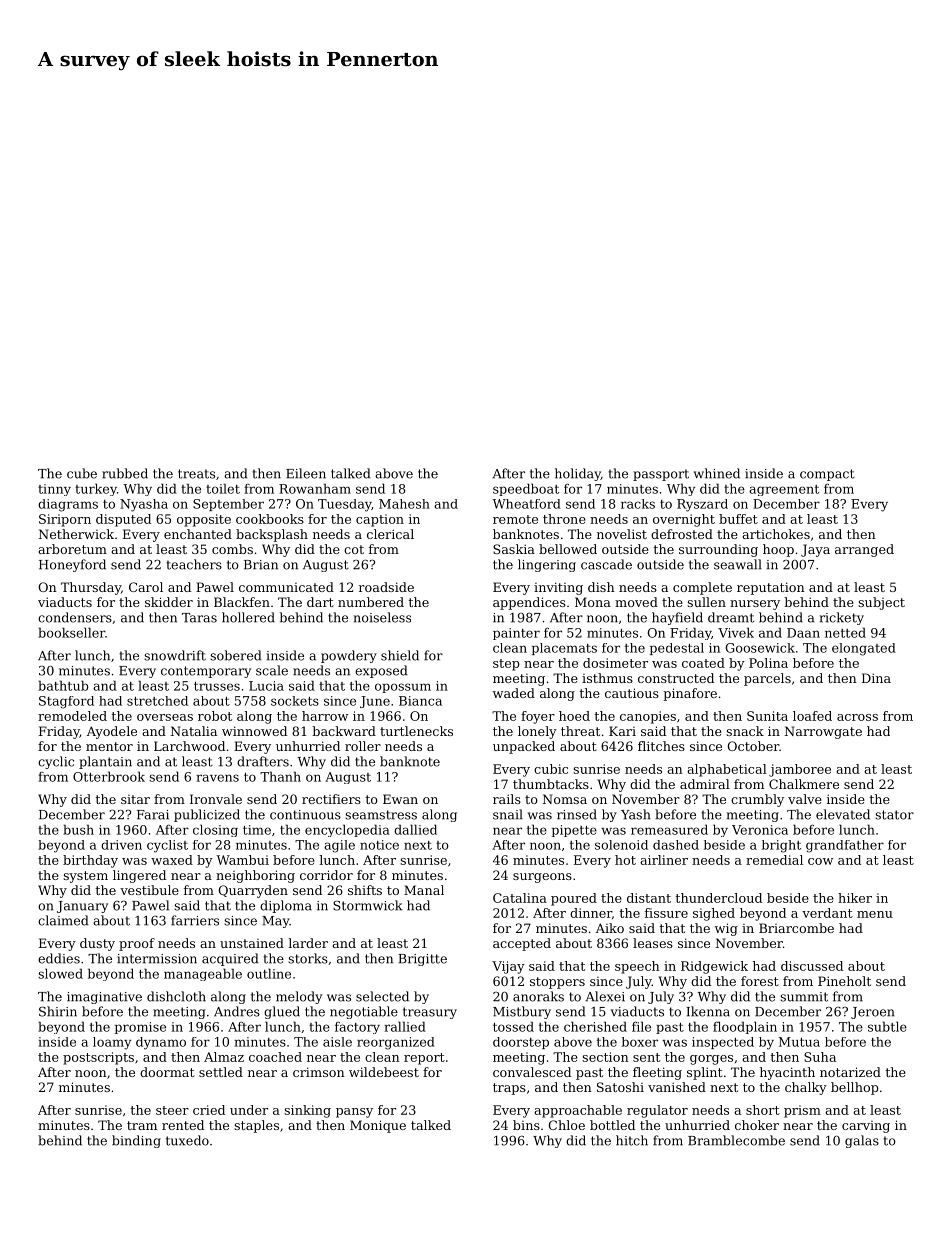 Image resolution: width=952 pixels, height=1233 pixels. Describe the element at coordinates (82, 473) in the page. I see `cube` at that location.
